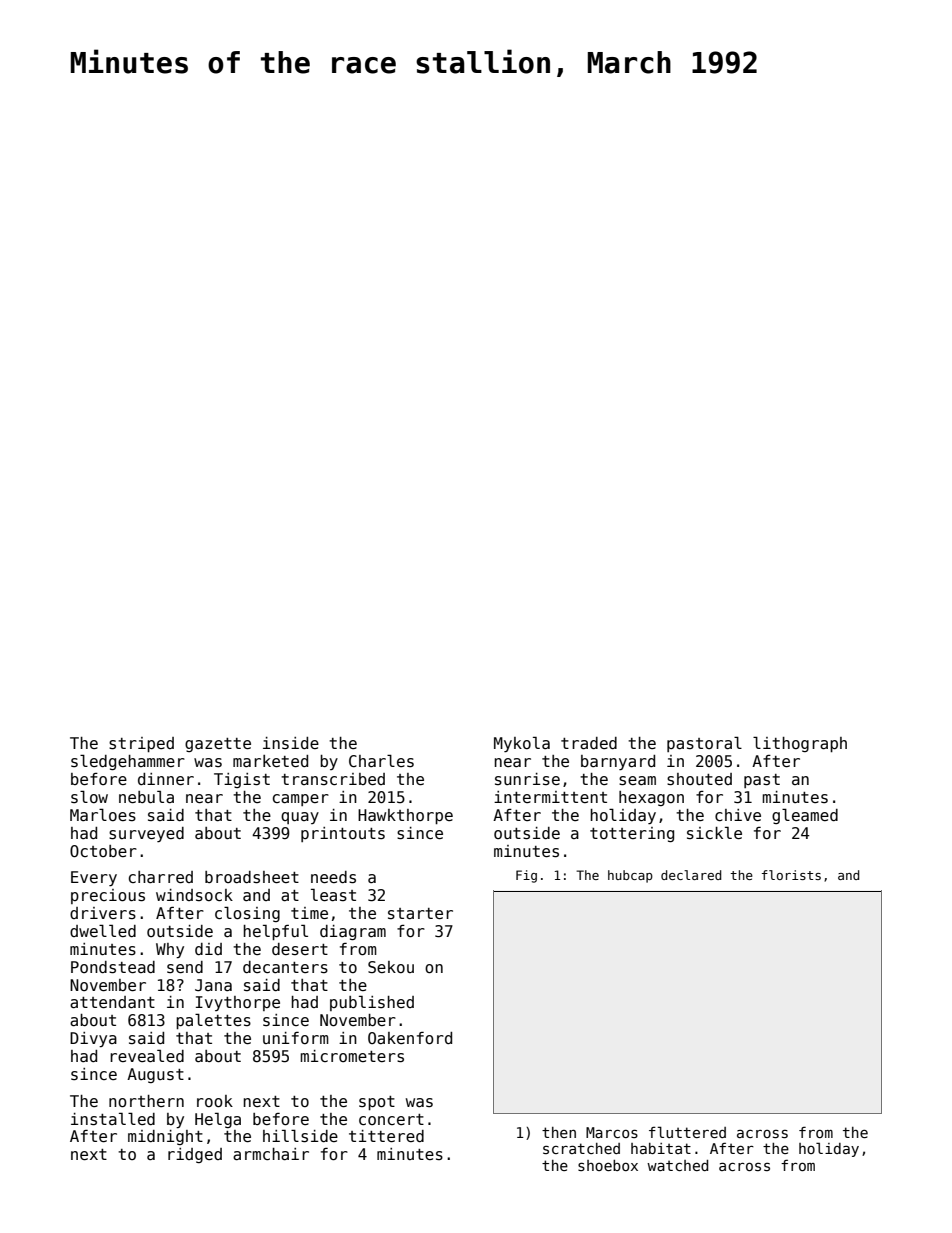  Describe the element at coordinates (112, 1002) in the document. I see `attendant` at that location.
